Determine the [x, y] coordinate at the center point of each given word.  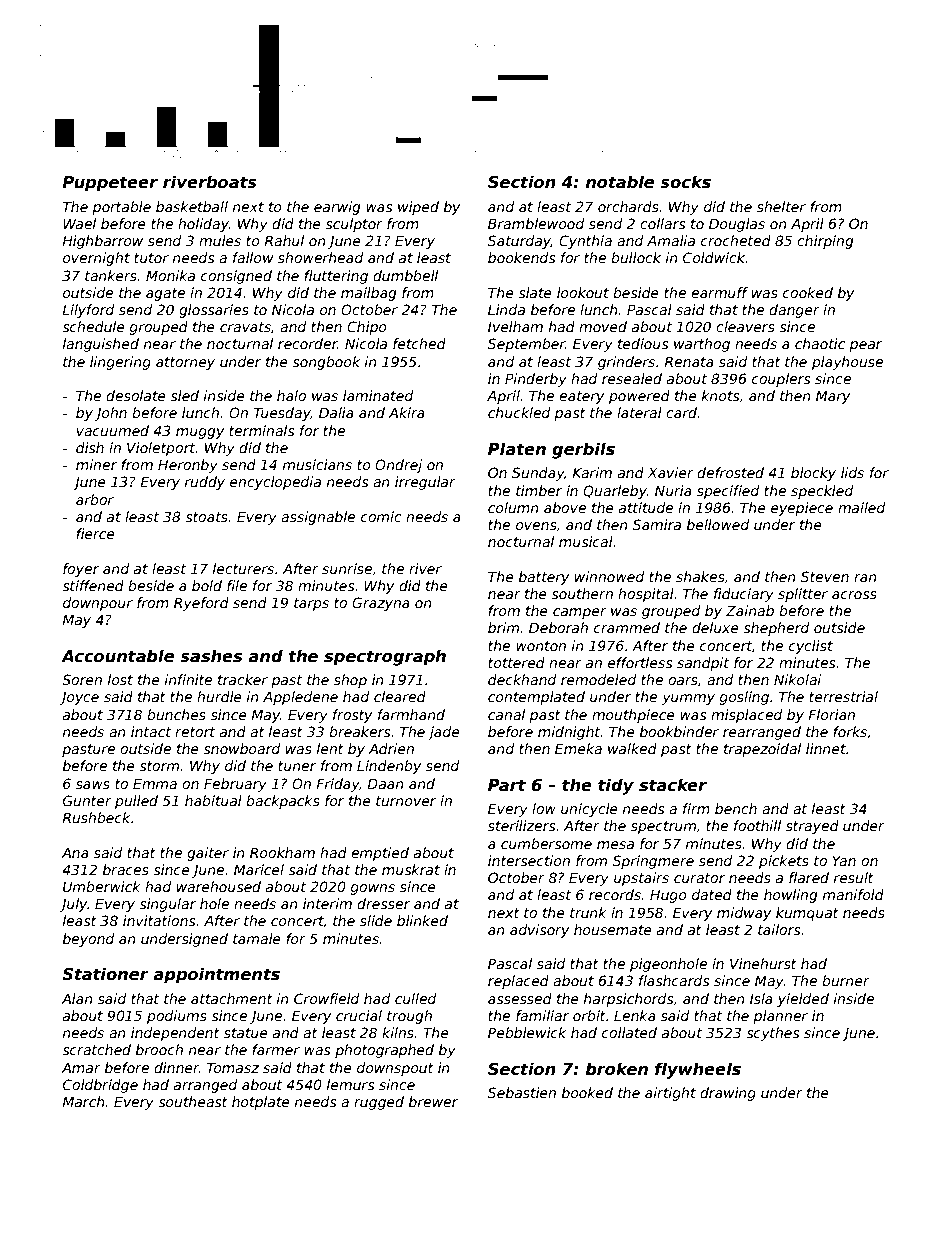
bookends [521, 257]
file [237, 585]
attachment [232, 998]
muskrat [411, 869]
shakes [700, 576]
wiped [418, 208]
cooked [808, 292]
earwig [337, 208]
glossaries [214, 311]
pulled [136, 802]
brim [503, 627]
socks [685, 182]
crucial [359, 1015]
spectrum [663, 827]
